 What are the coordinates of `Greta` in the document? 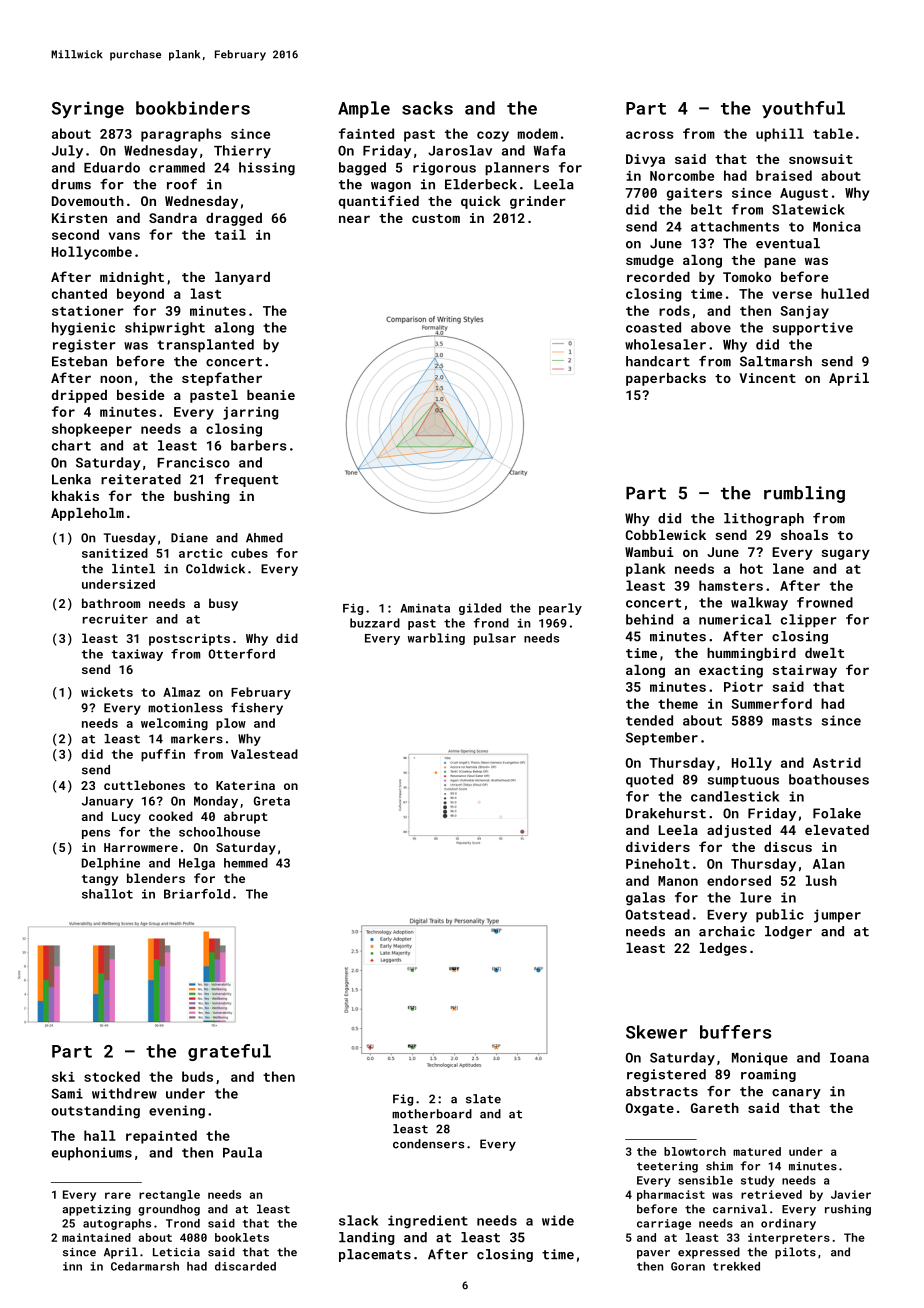 It's located at (272, 801).
